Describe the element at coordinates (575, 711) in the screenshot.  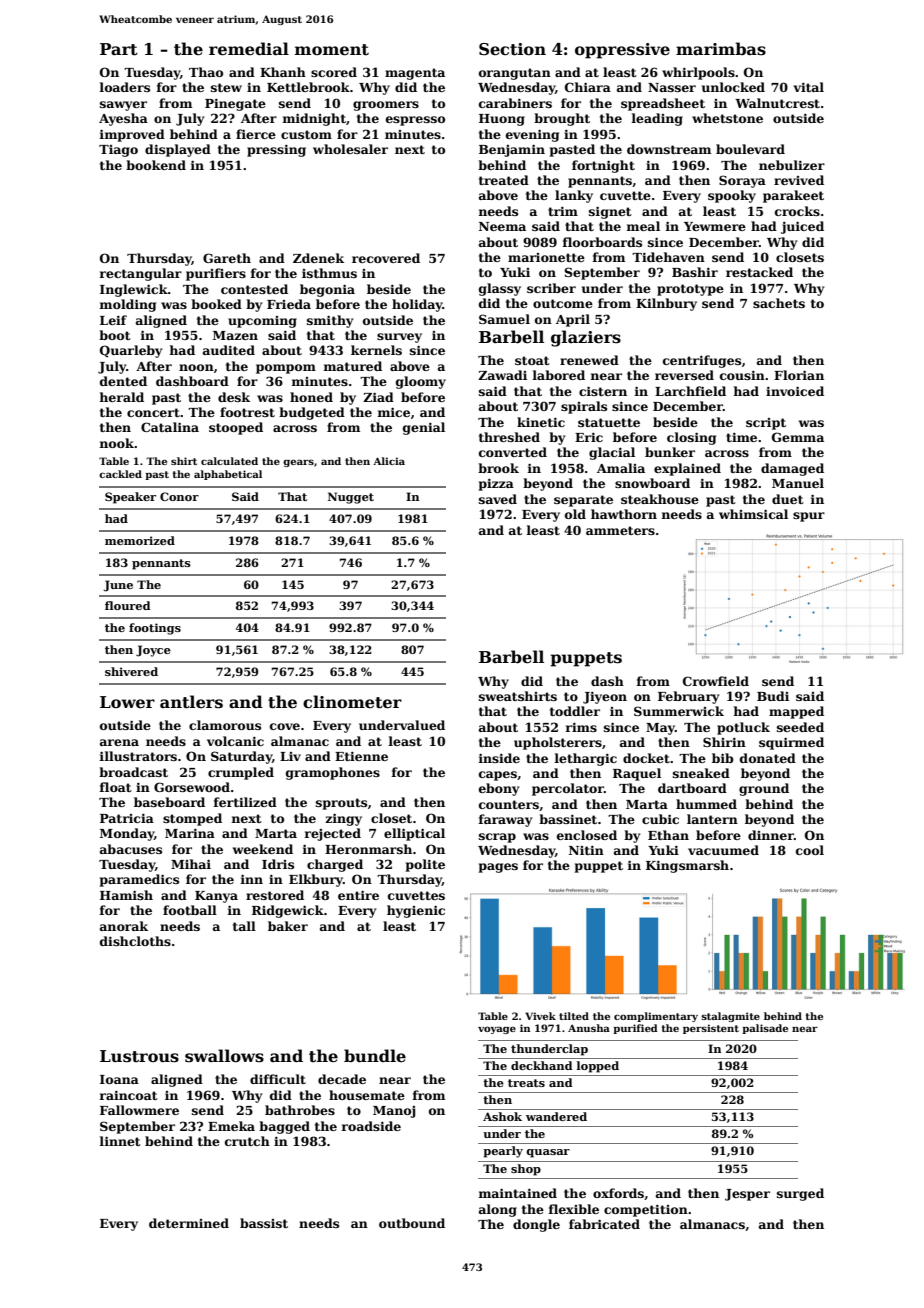
I see `toddler` at that location.
